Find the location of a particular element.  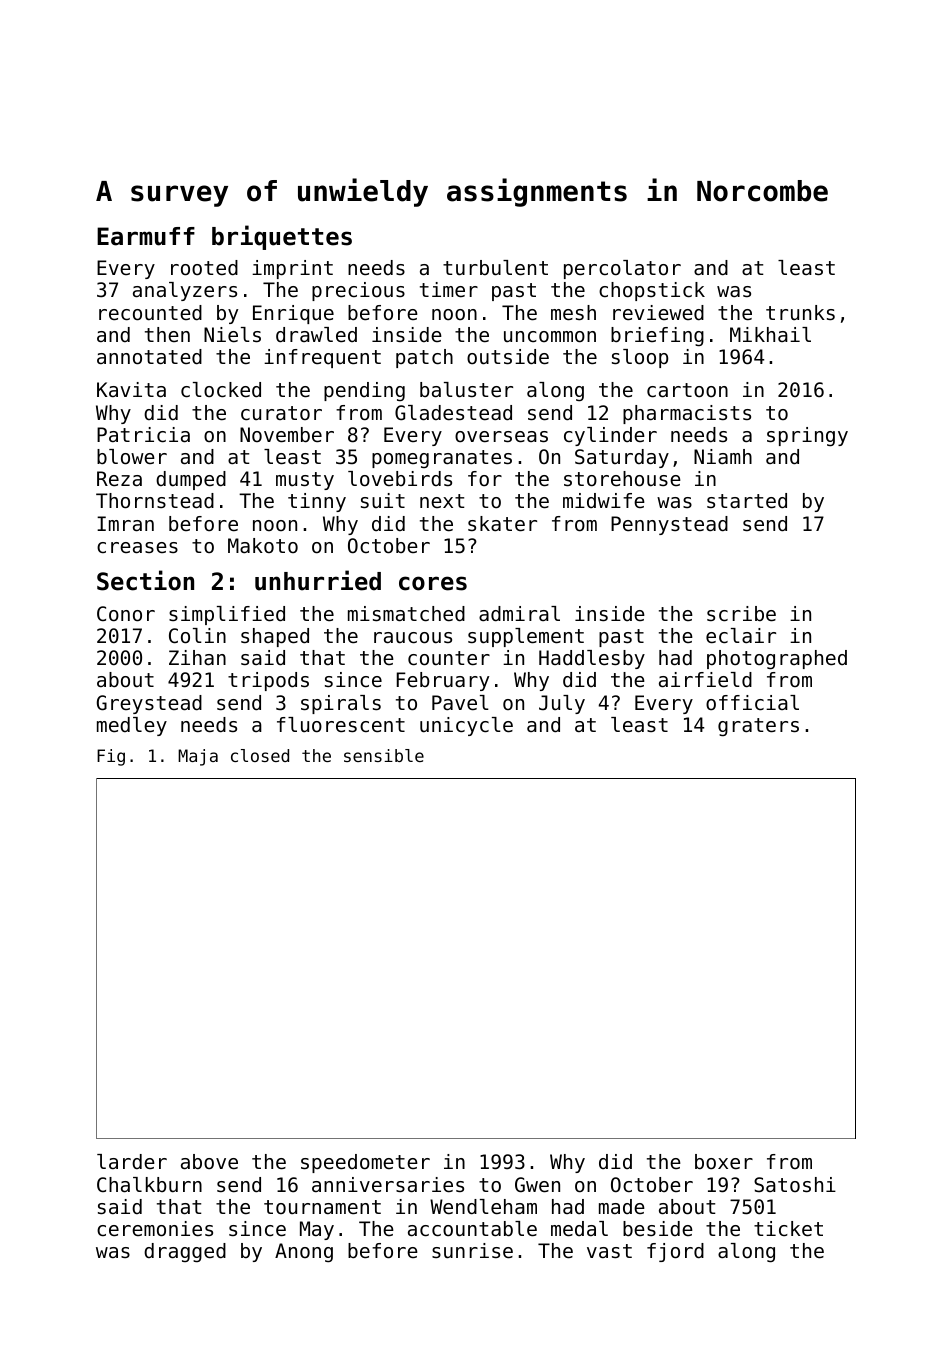

mismatched is located at coordinates (406, 614).
